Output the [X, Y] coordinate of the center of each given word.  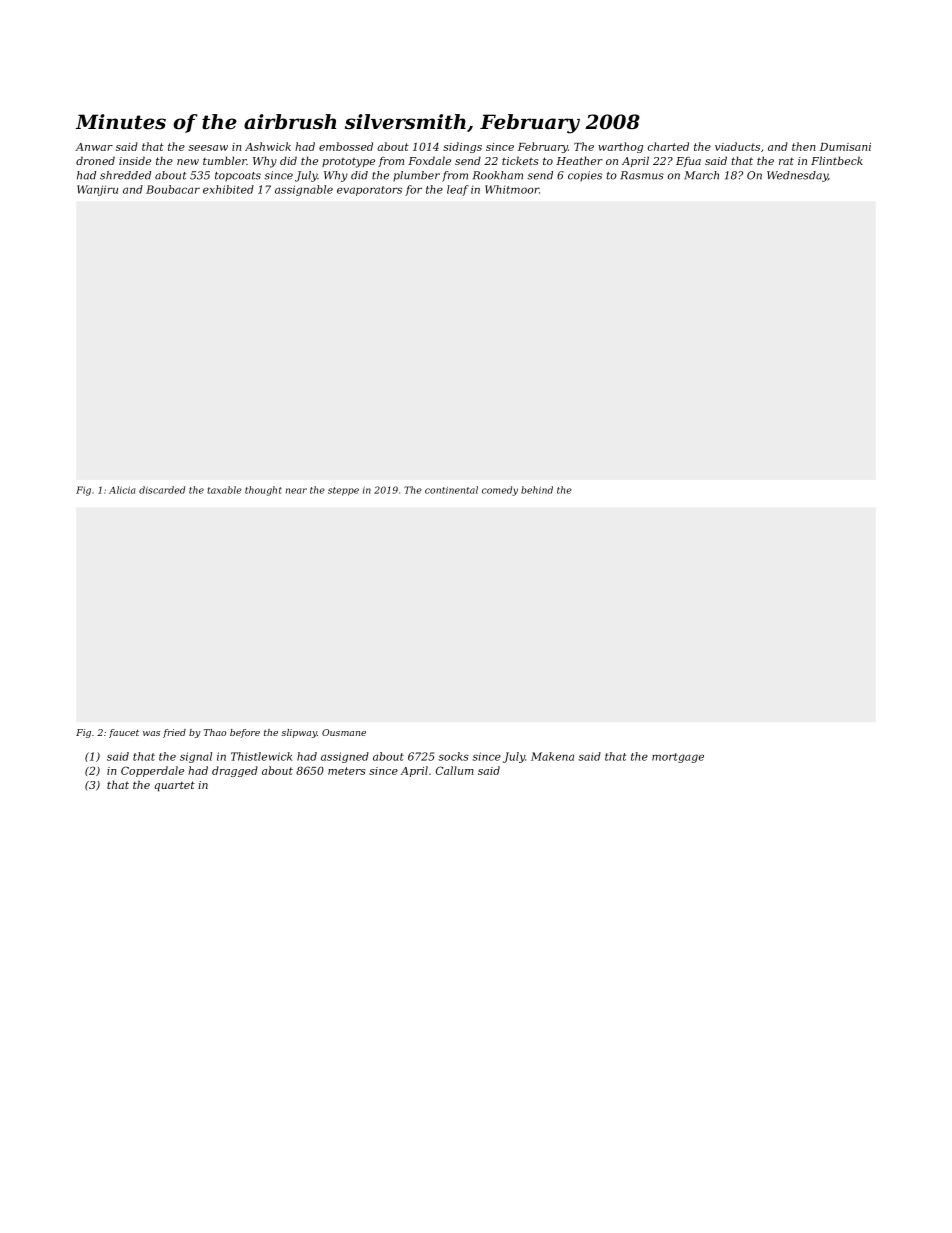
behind [537, 490]
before [245, 733]
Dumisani [845, 147]
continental [451, 490]
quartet [175, 786]
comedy [500, 491]
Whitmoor [512, 189]
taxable [224, 490]
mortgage [678, 758]
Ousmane [344, 732]
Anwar [94, 147]
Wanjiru [97, 190]
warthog [620, 147]
